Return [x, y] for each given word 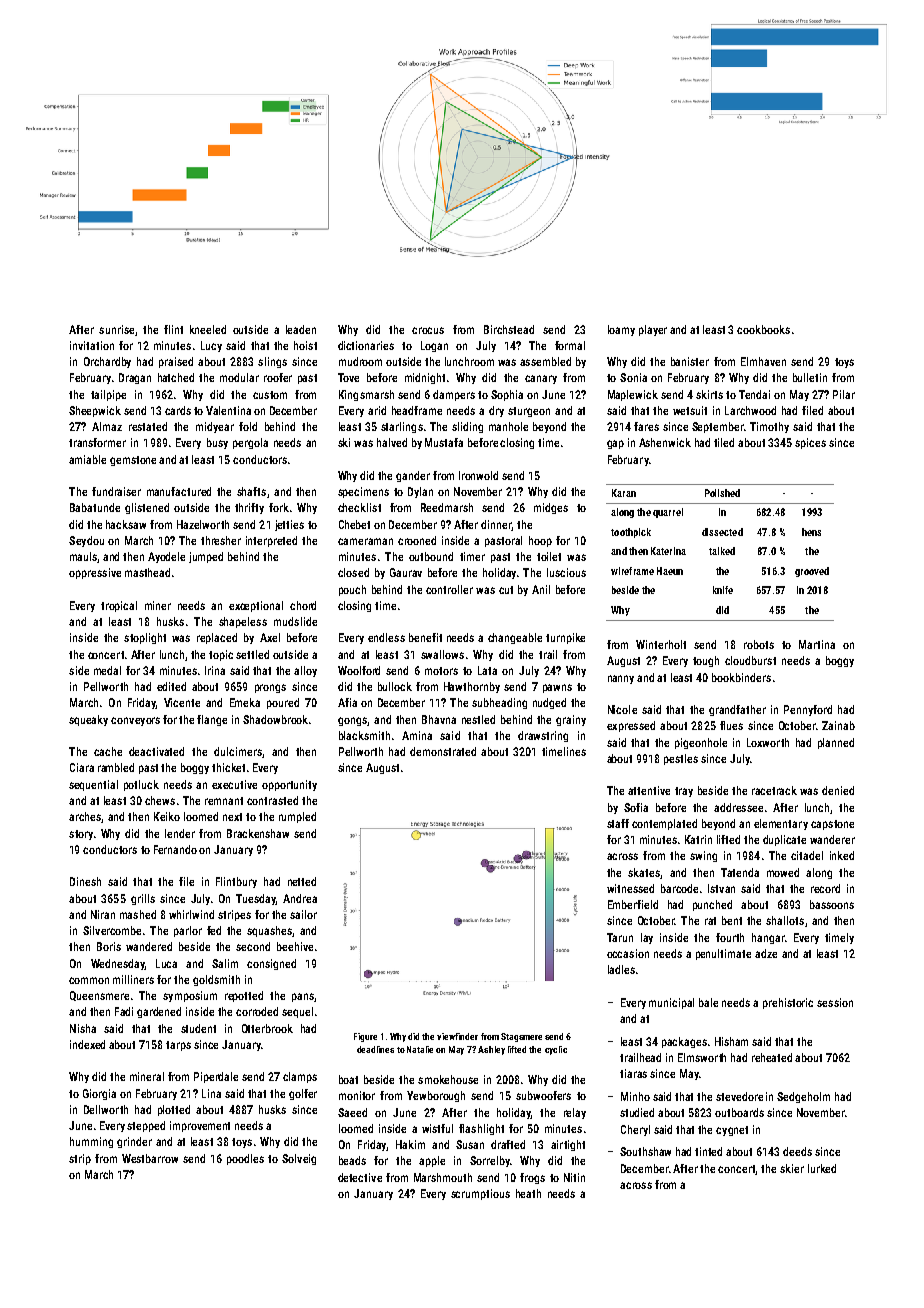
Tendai [754, 394]
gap [615, 444]
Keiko [167, 816]
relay [575, 1113]
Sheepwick [95, 411]
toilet [549, 556]
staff [618, 823]
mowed [783, 872]
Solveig [299, 1159]
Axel [270, 637]
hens [811, 532]
